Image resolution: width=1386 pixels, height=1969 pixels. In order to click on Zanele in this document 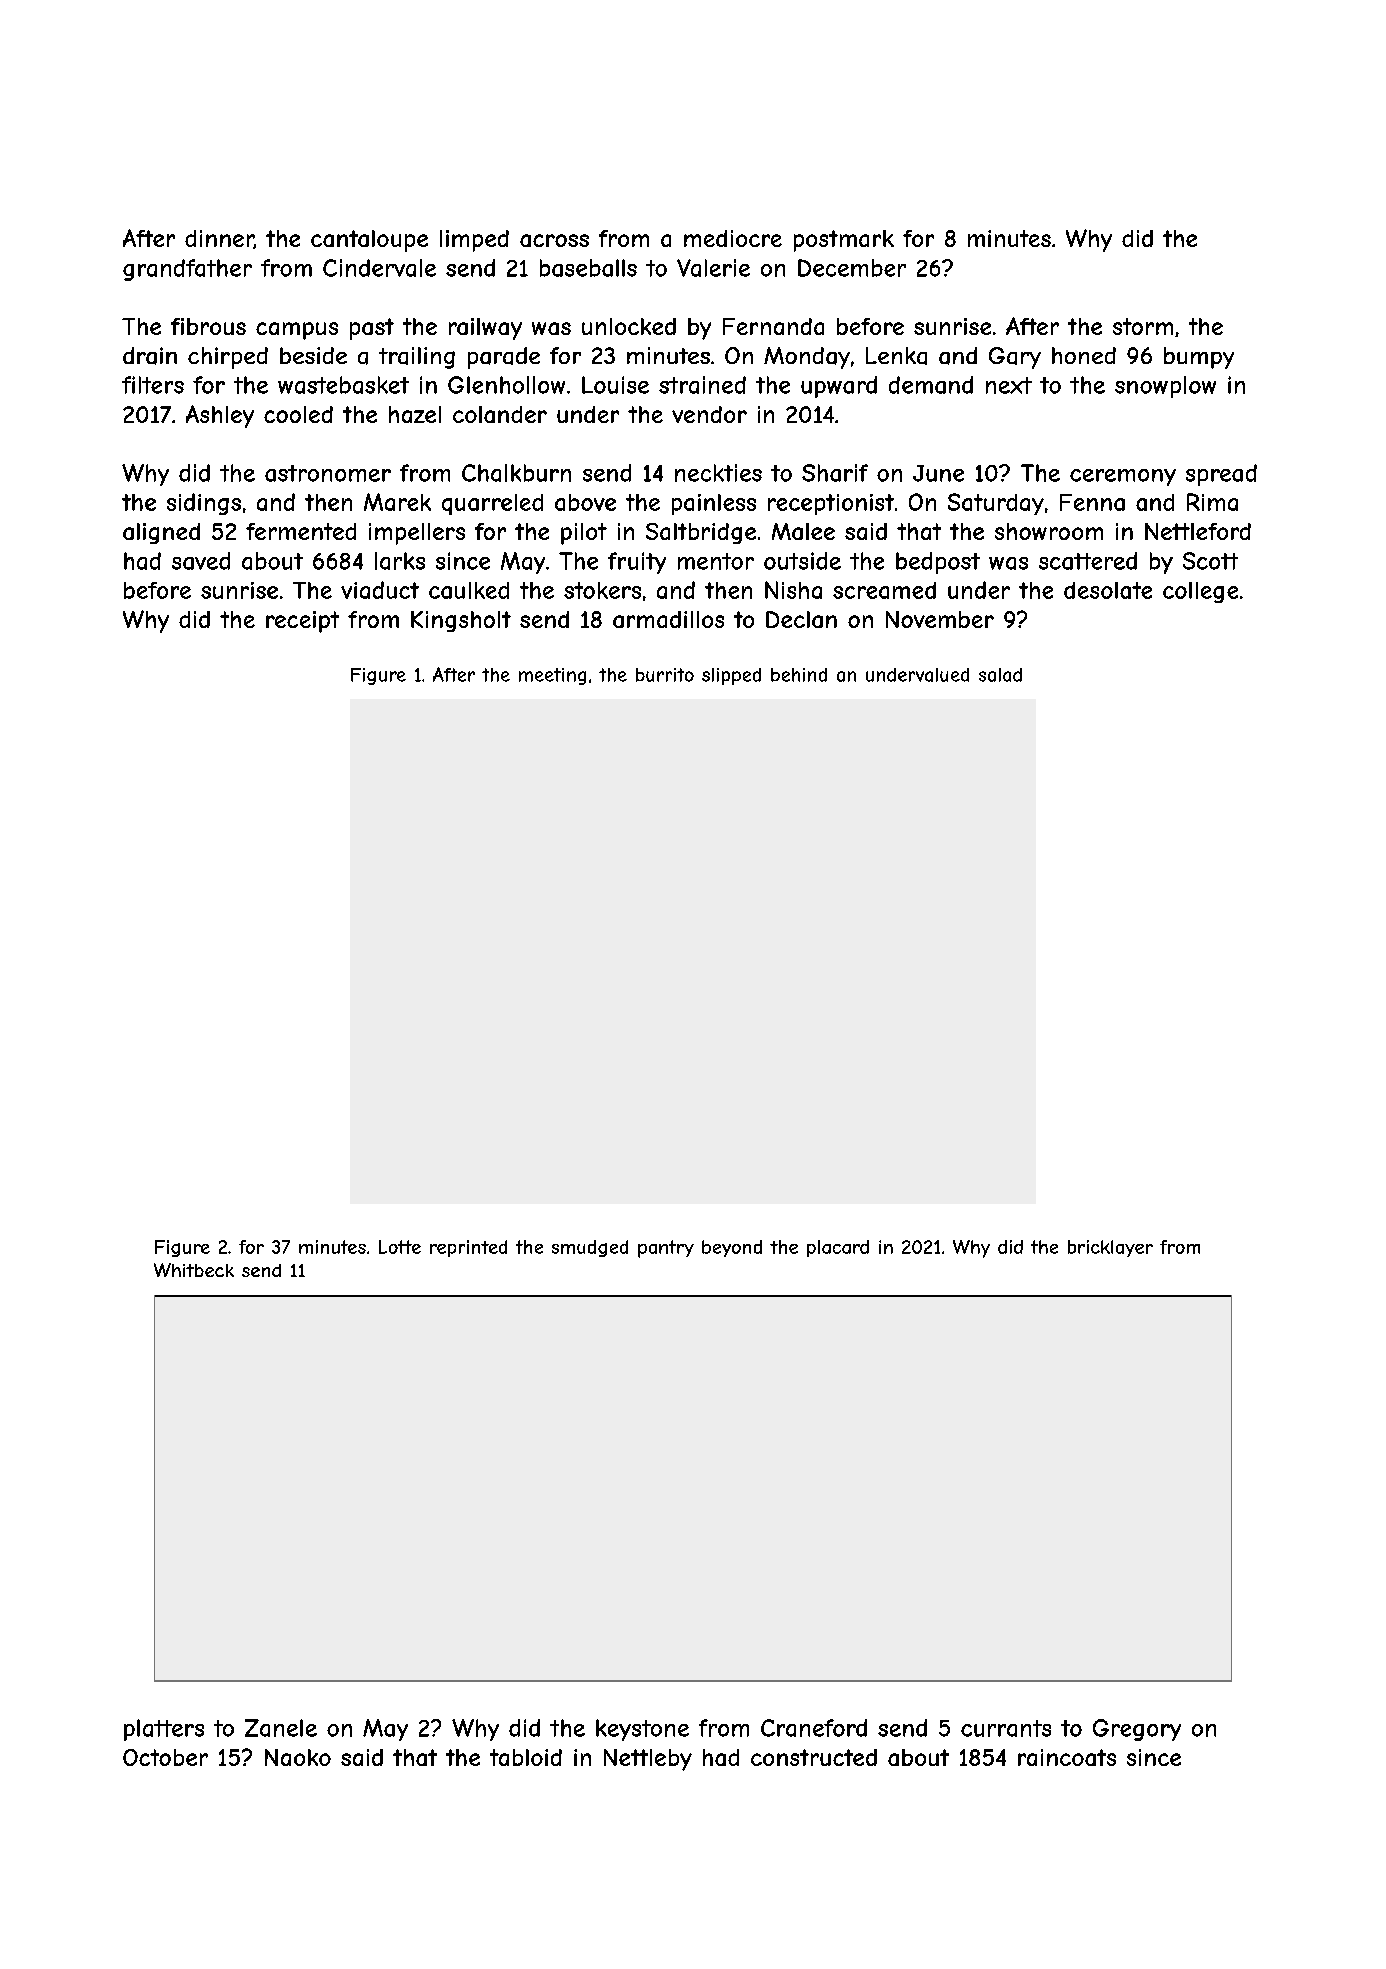, I will do `click(281, 1728)`.
